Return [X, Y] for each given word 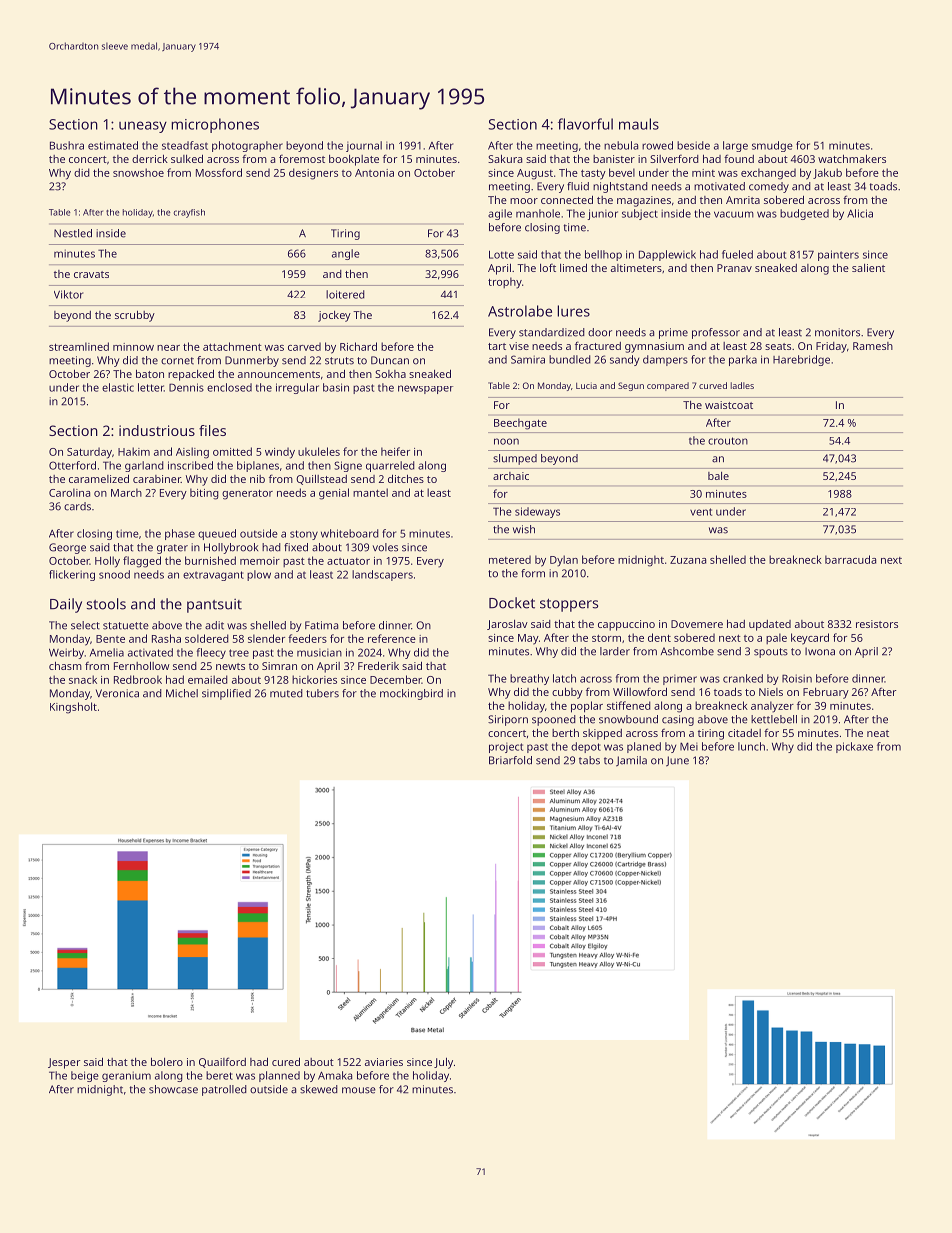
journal [364, 146]
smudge [772, 146]
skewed [319, 1089]
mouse [359, 1090]
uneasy [143, 127]
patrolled [224, 1090]
